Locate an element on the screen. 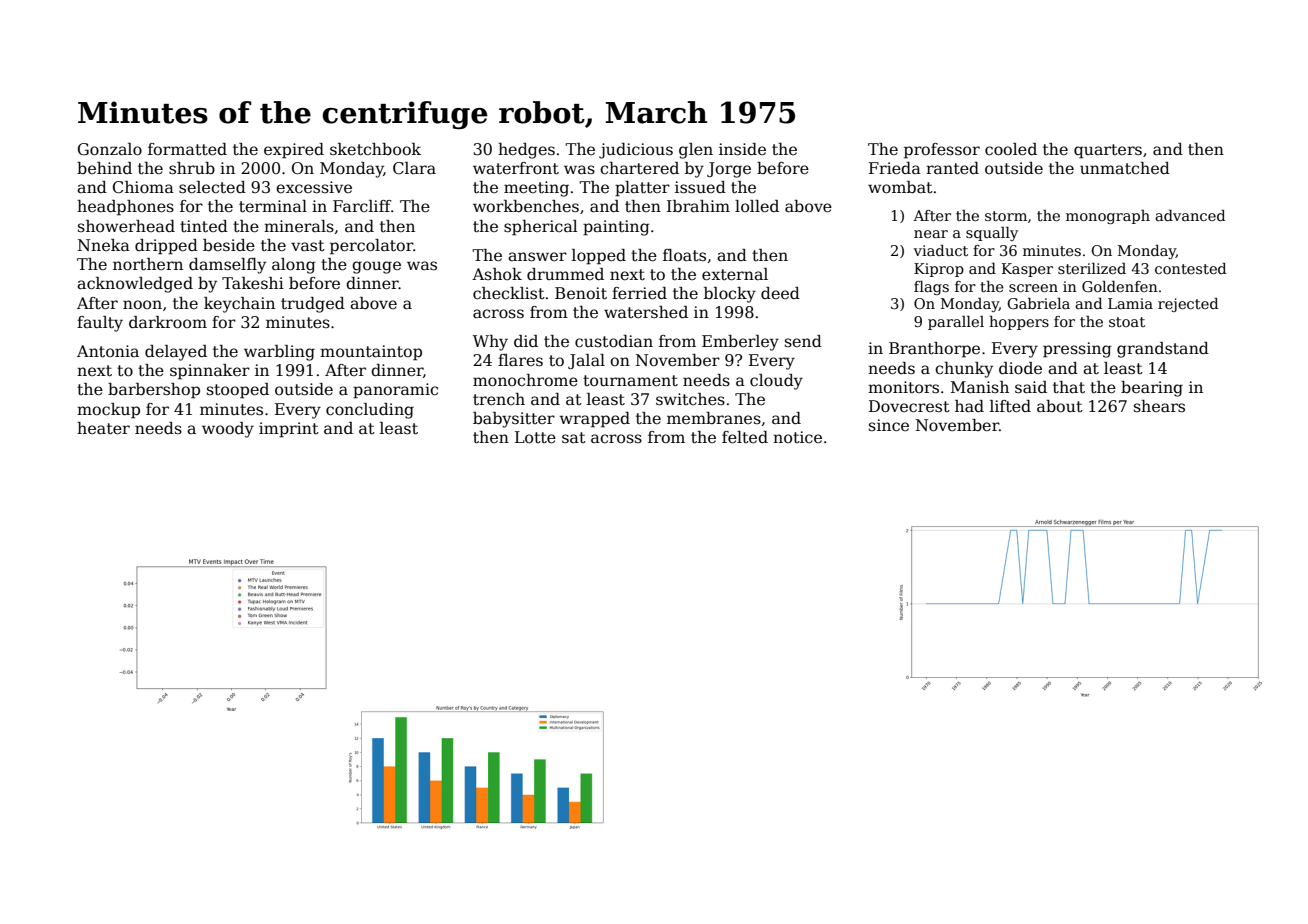  rejected is located at coordinates (1188, 305).
